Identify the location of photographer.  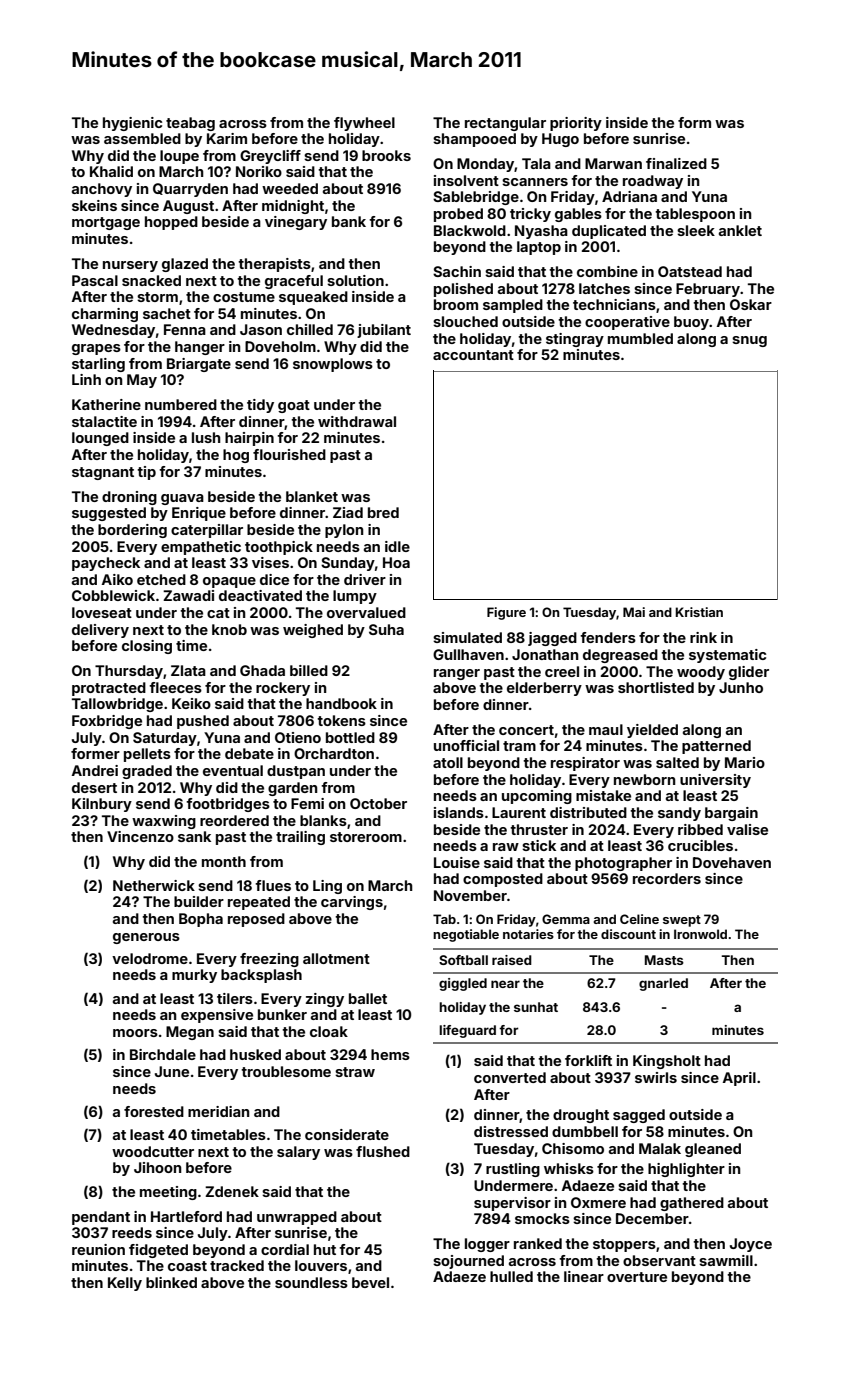
(623, 864).
